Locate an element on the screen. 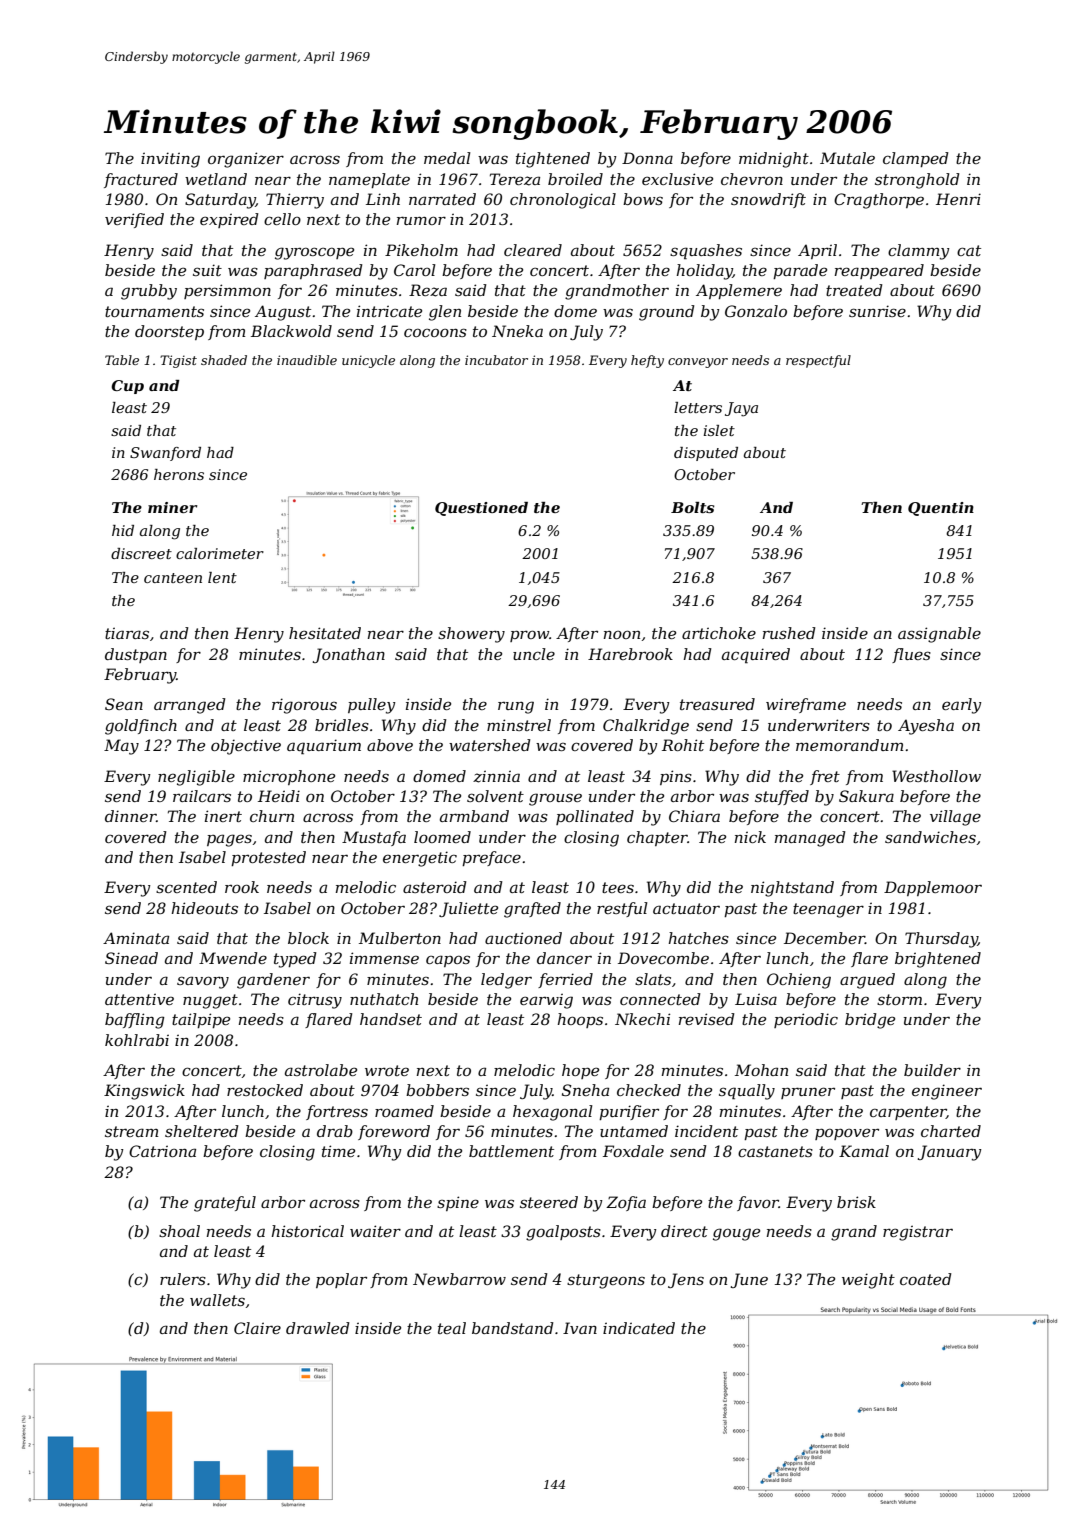 Image resolution: width=1086 pixels, height=1536 pixels. grubby is located at coordinates (149, 292).
